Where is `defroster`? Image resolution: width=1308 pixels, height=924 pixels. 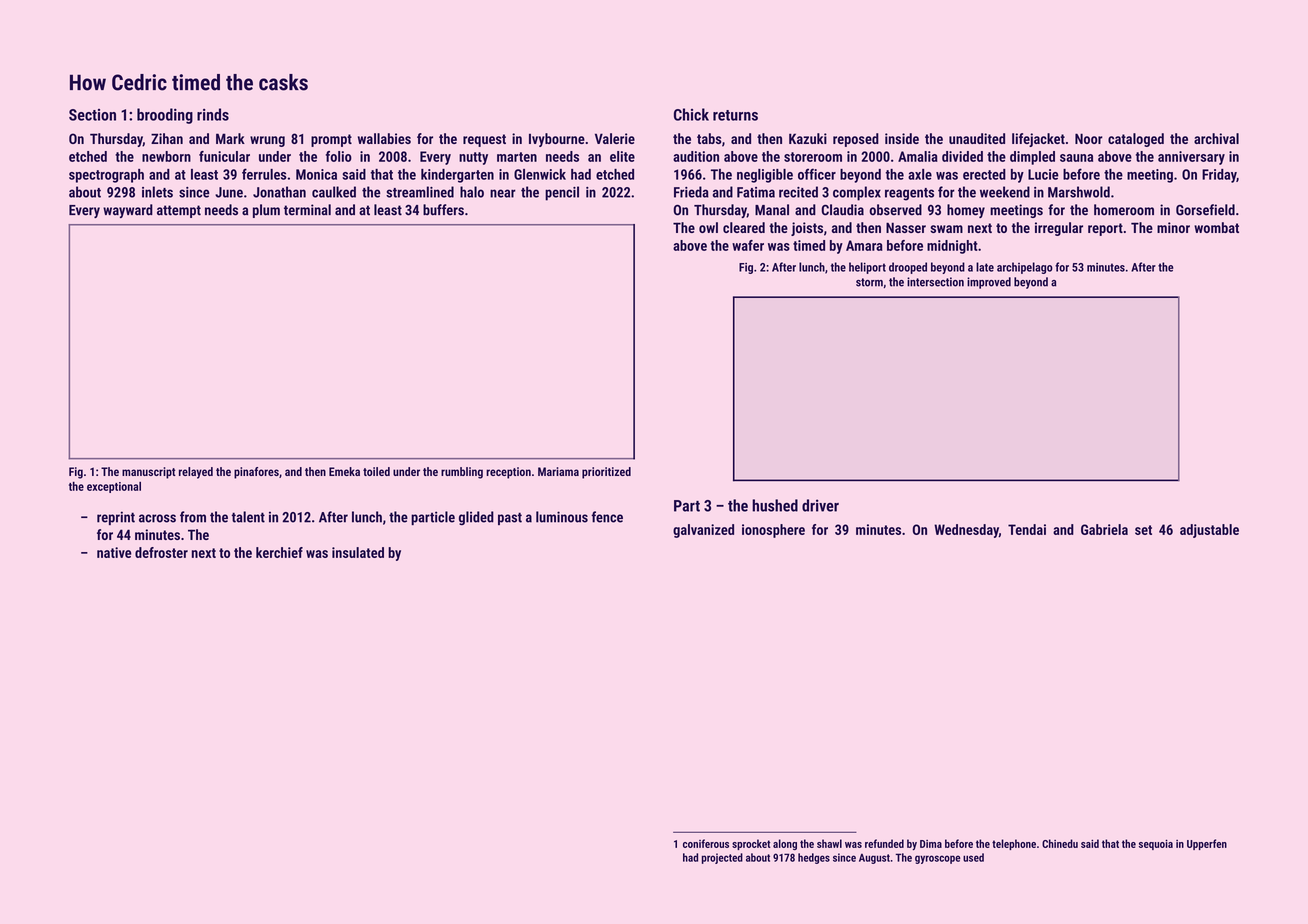
defroster is located at coordinates (161, 552).
